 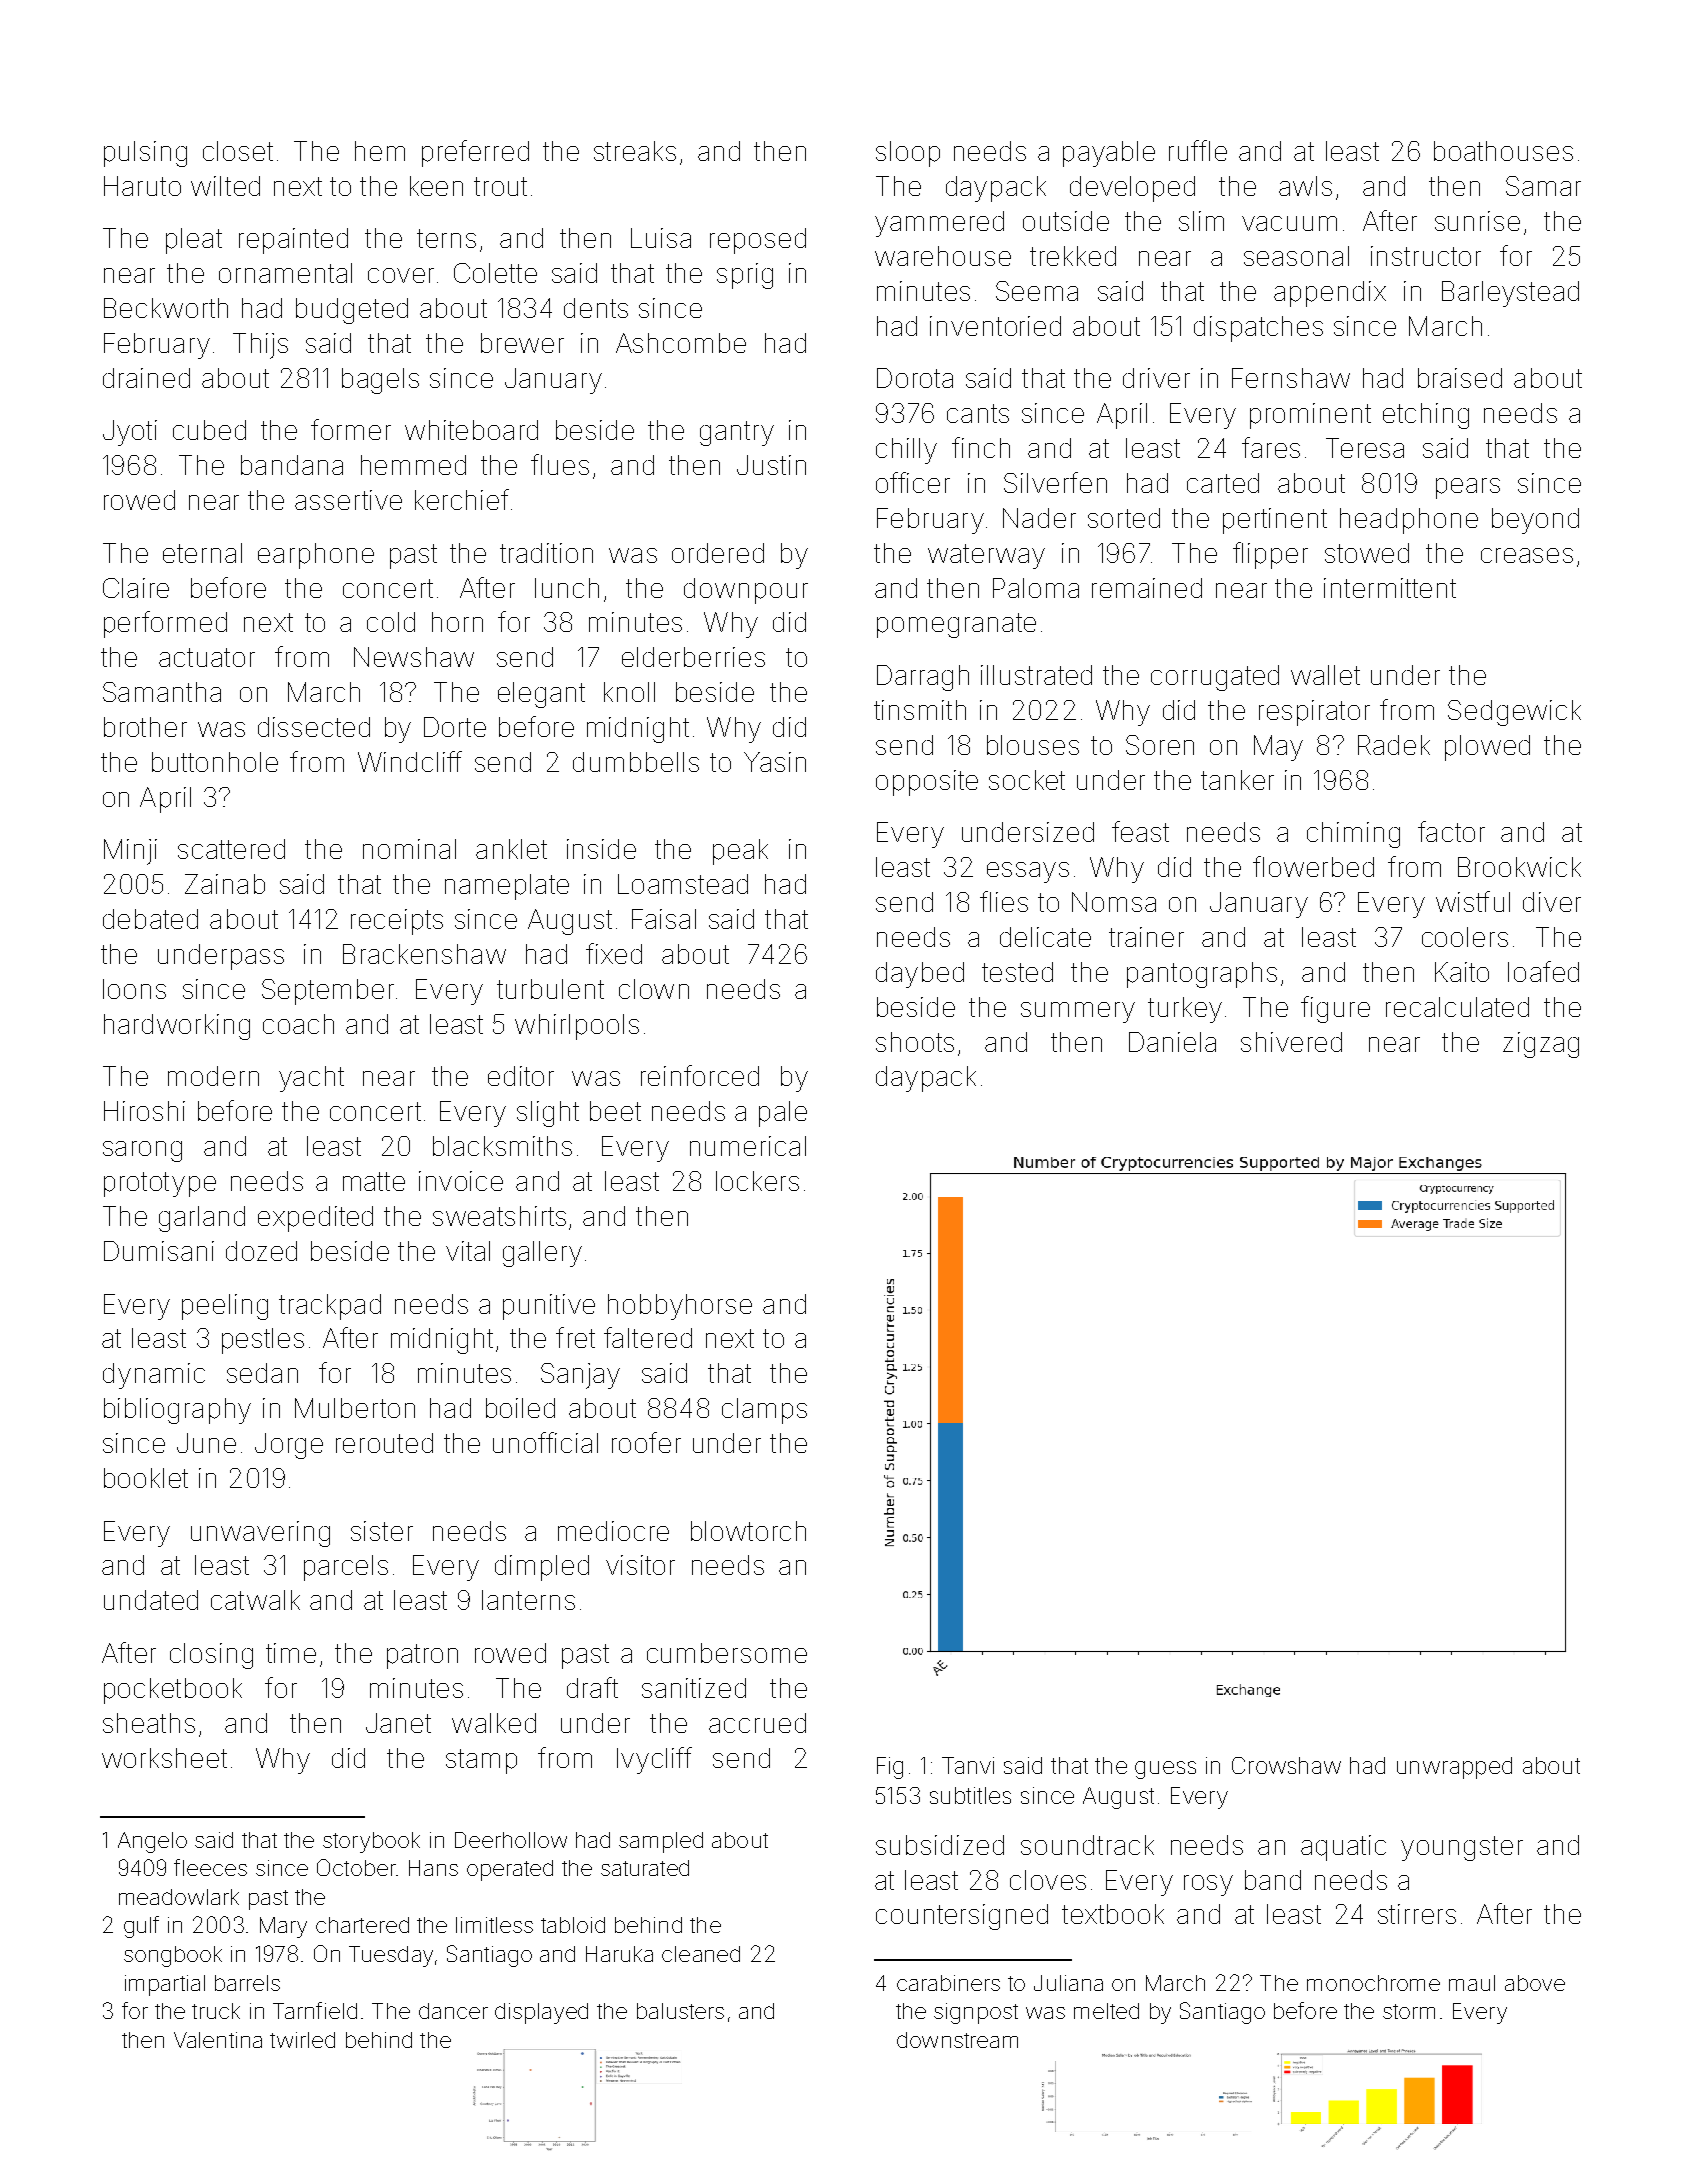 I want to click on blowtorch, so click(x=748, y=1531).
